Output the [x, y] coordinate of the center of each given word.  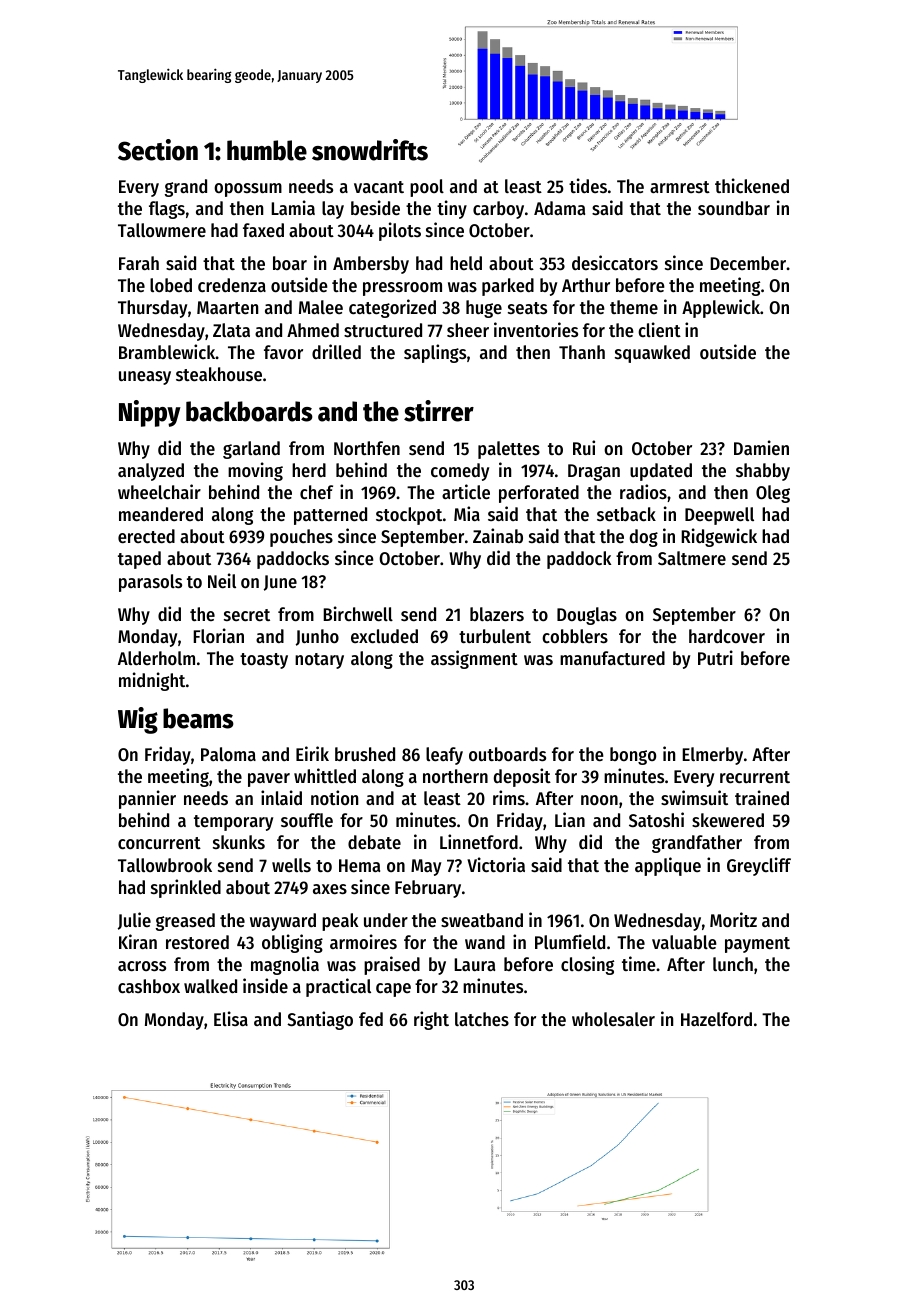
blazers [497, 614]
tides [588, 185]
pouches [301, 538]
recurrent [755, 777]
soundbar [734, 208]
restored [197, 942]
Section [158, 150]
